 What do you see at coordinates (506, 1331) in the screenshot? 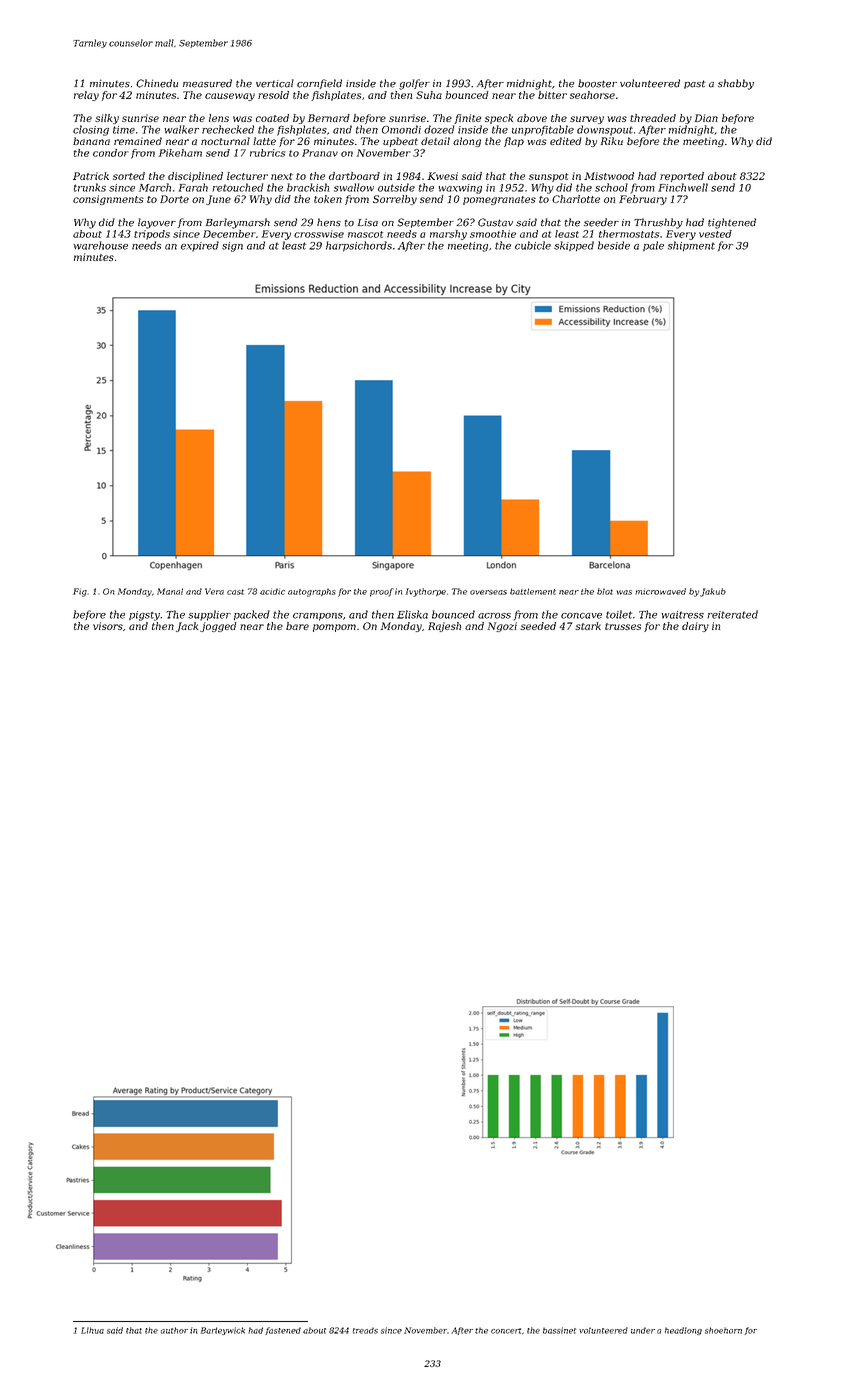
I see `concert` at bounding box center [506, 1331].
